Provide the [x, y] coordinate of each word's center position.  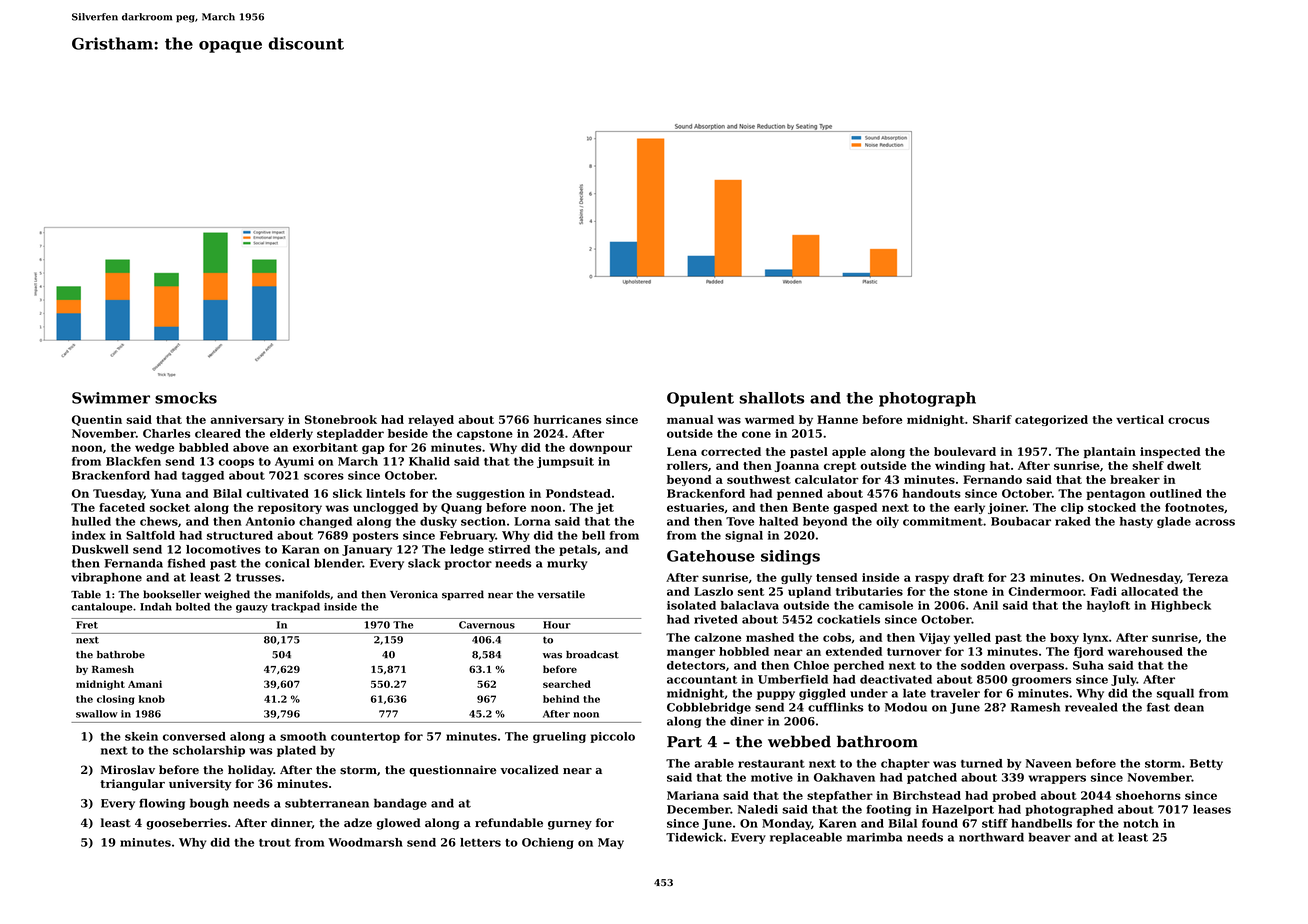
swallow [97, 714]
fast [1158, 707]
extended [854, 651]
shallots [772, 398]
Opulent [700, 399]
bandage [400, 804]
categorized [1051, 420]
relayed [431, 420]
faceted [122, 507]
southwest [759, 479]
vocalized [529, 770]
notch [1141, 823]
